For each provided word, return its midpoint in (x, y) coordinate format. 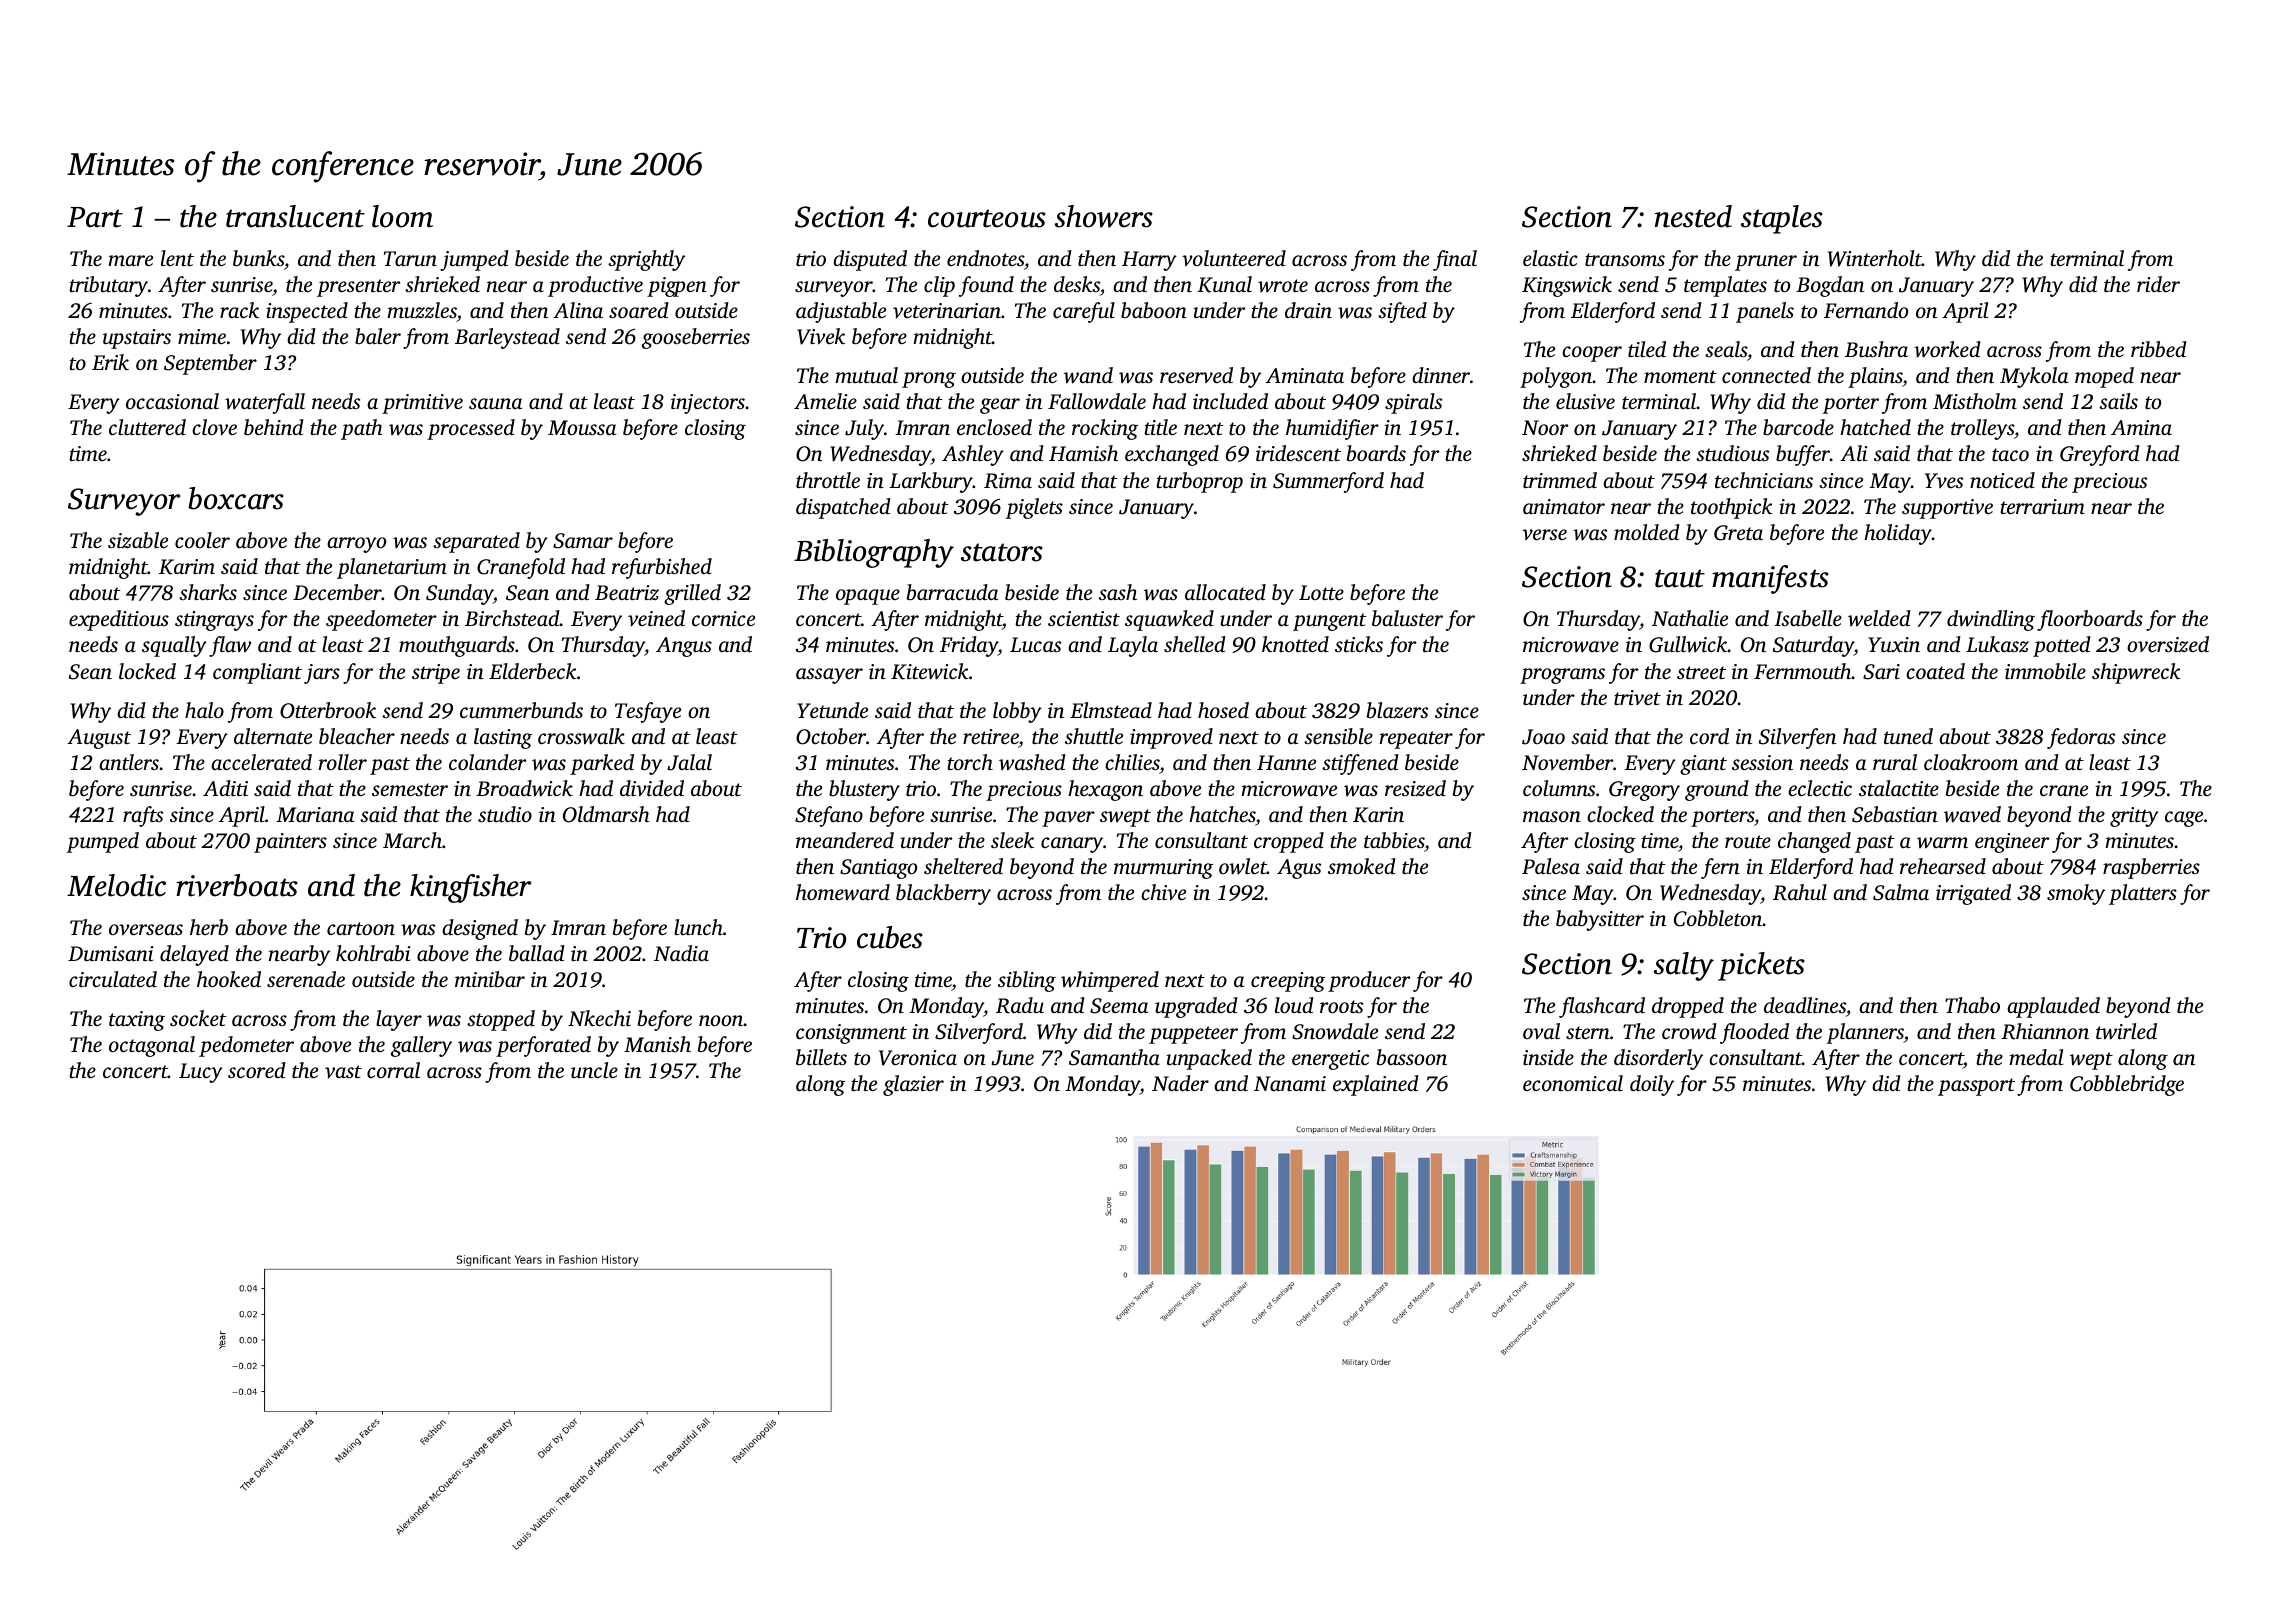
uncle (594, 1070)
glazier (913, 1085)
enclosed (994, 427)
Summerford (1328, 482)
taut (1680, 578)
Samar (583, 541)
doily (1652, 1085)
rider (2158, 284)
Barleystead (507, 338)
